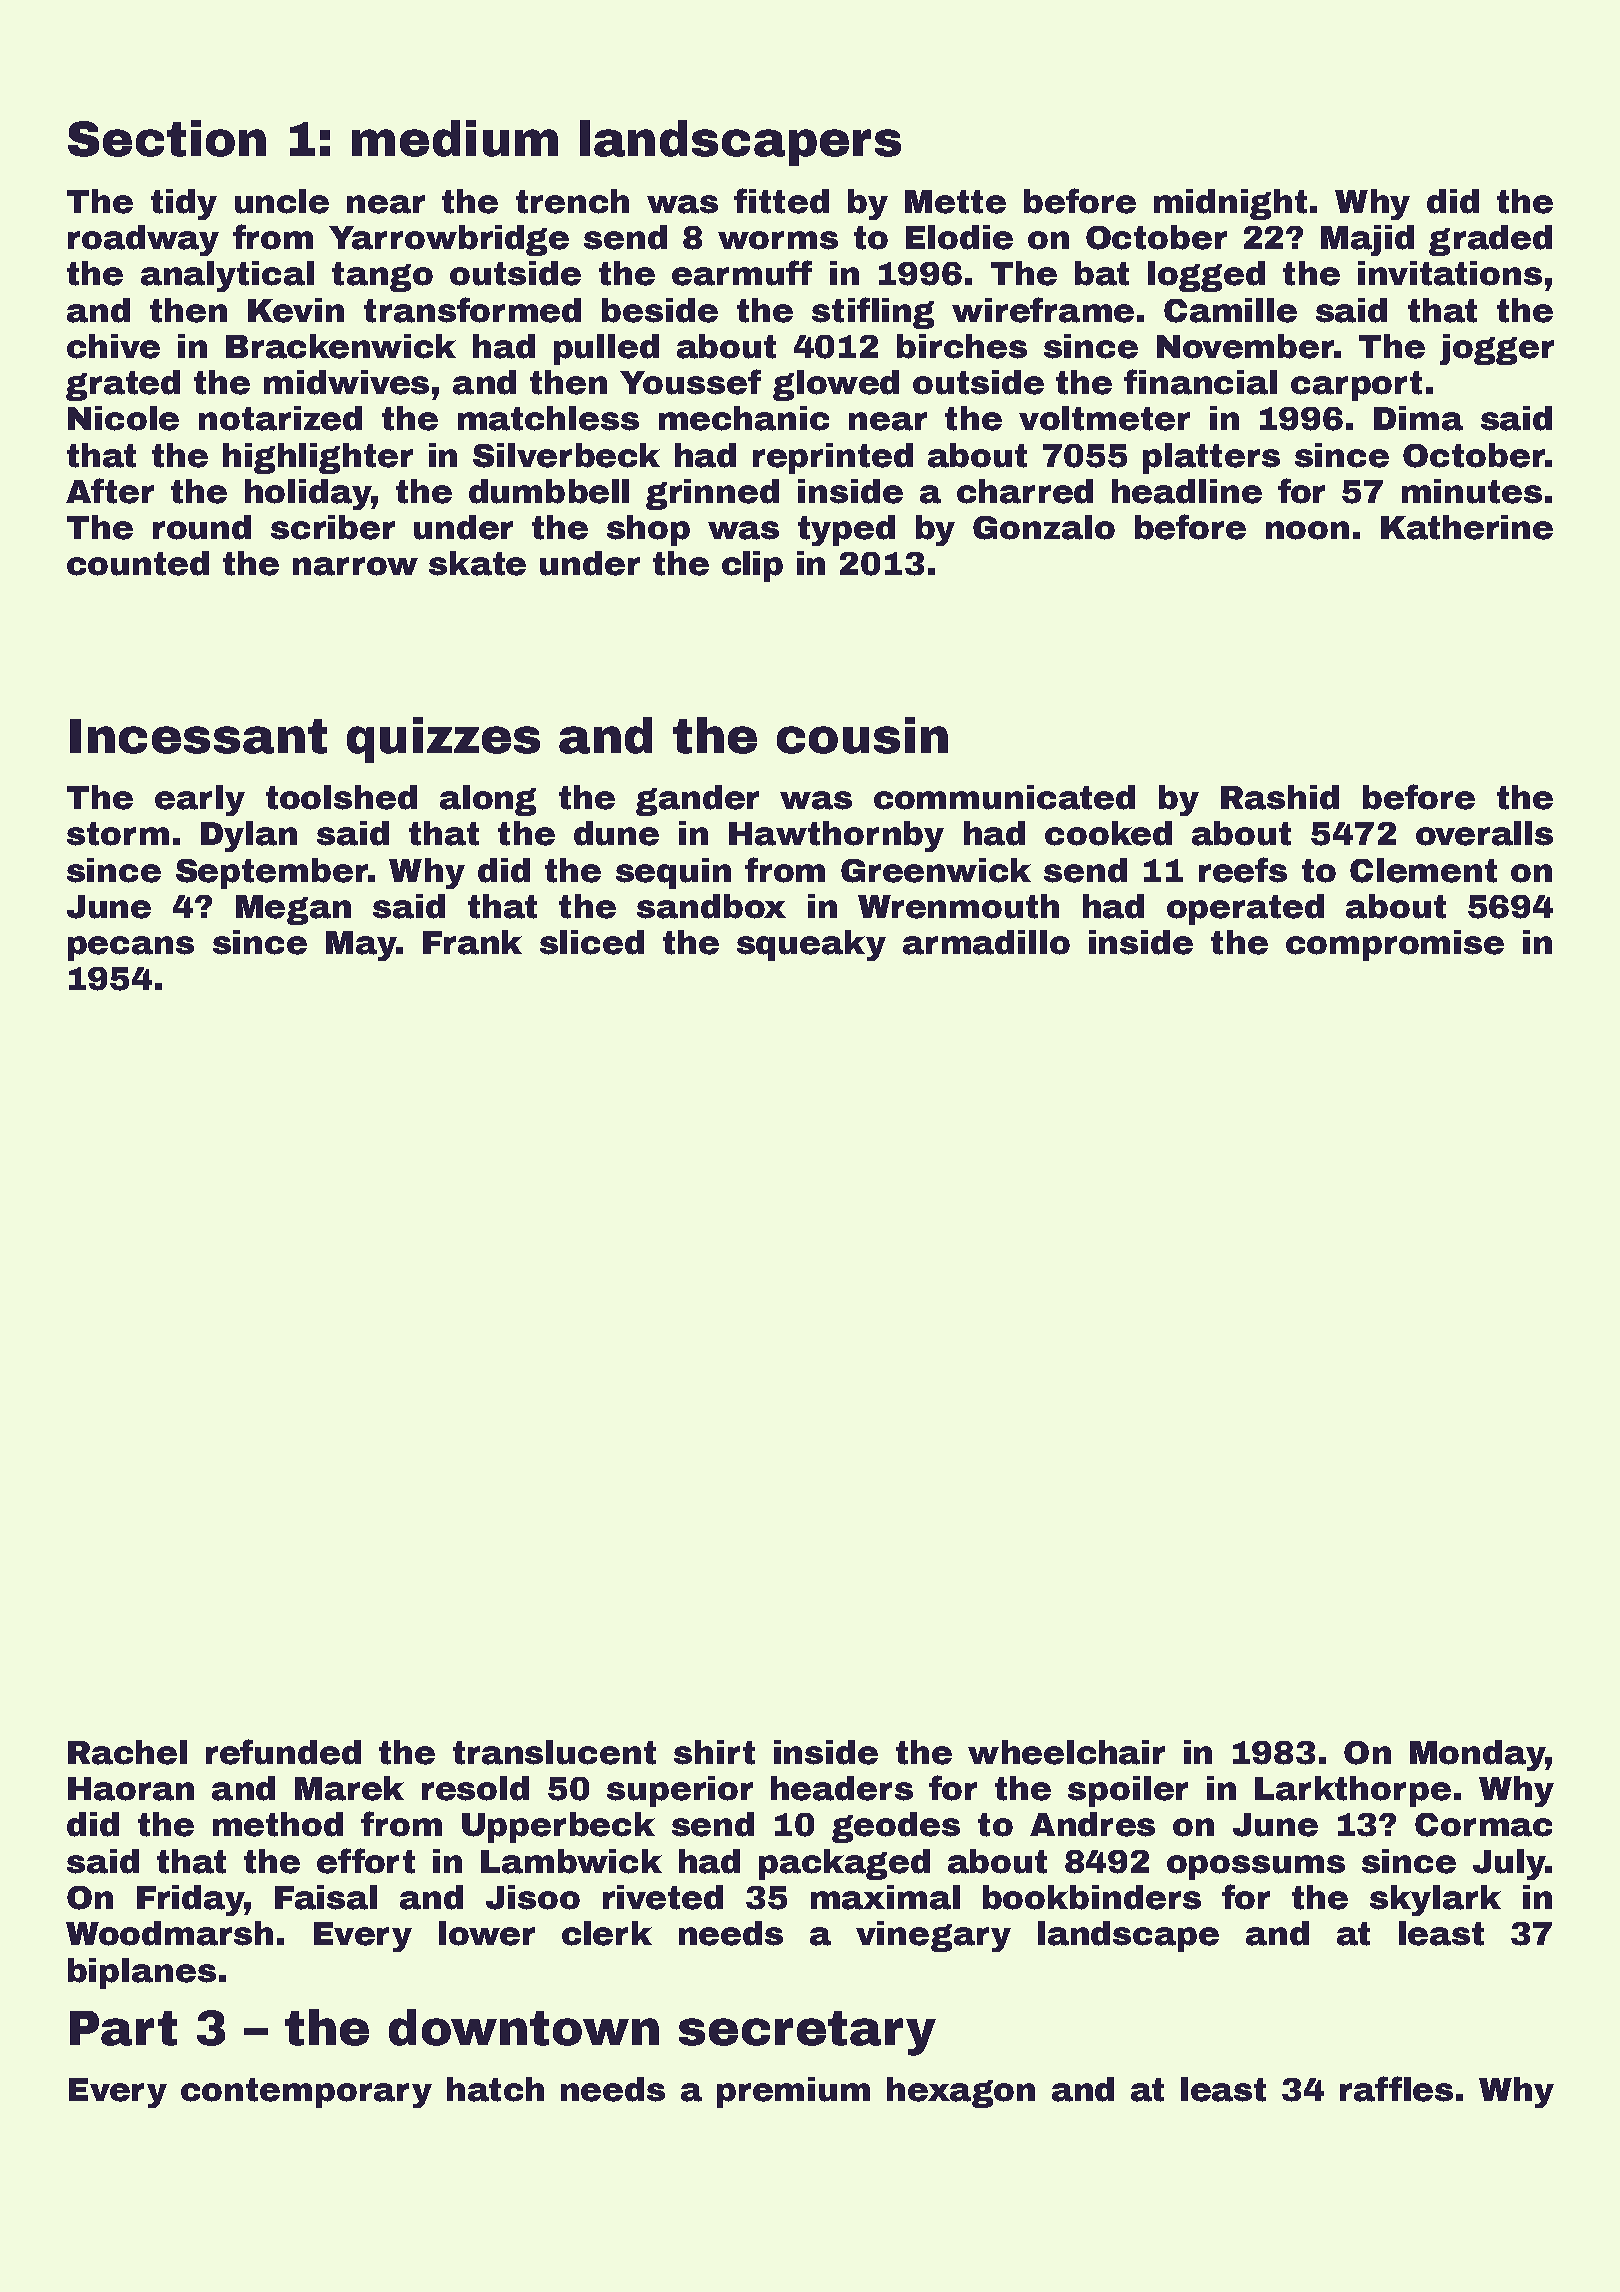 This screenshot has height=2292, width=1620. What do you see at coordinates (127, 1752) in the screenshot?
I see `Rachel` at bounding box center [127, 1752].
